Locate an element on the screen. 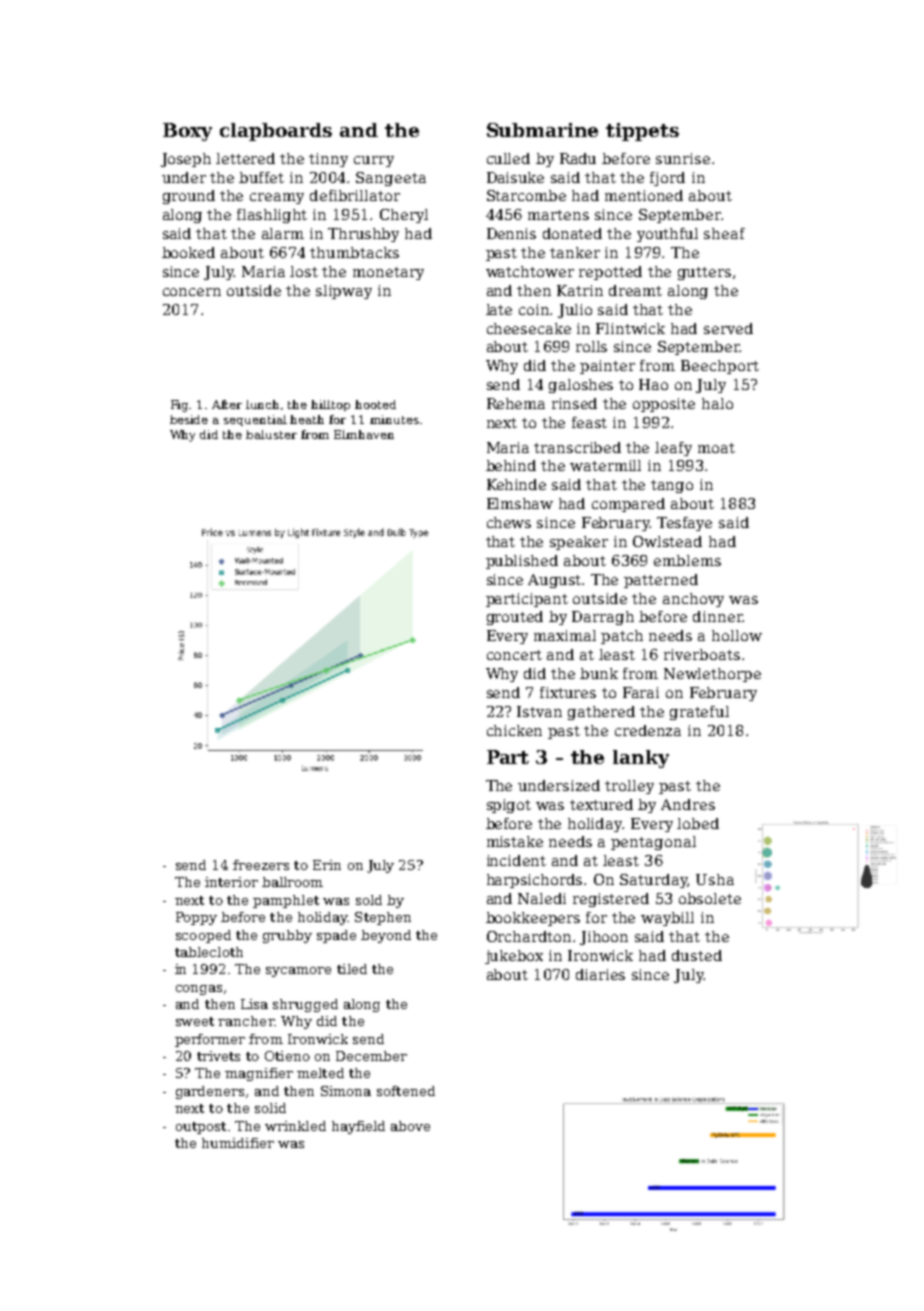 The width and height of the screenshot is (924, 1311). curry is located at coordinates (374, 161).
